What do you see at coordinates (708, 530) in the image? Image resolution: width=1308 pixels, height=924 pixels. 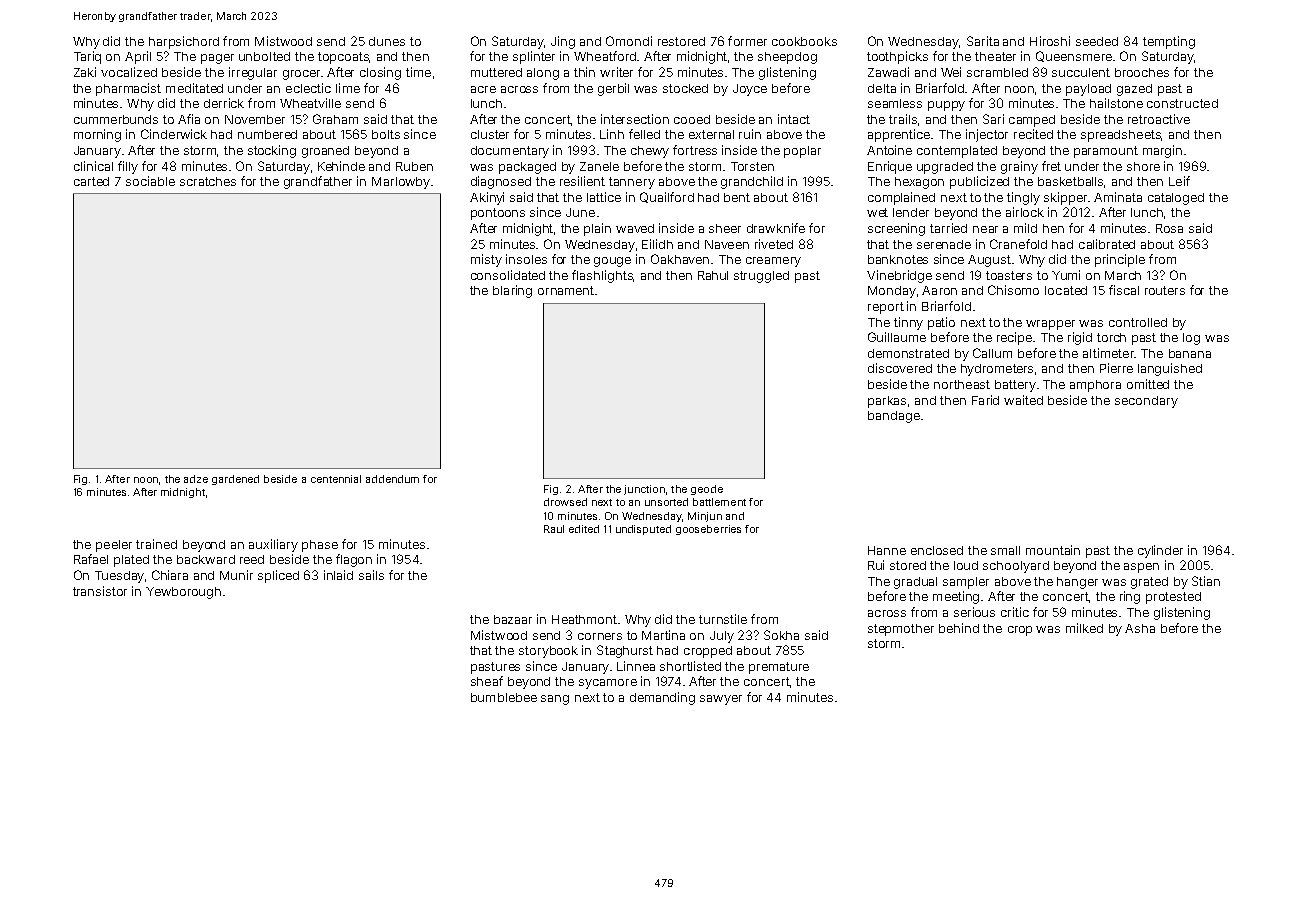 I see `gooseberries` at bounding box center [708, 530].
